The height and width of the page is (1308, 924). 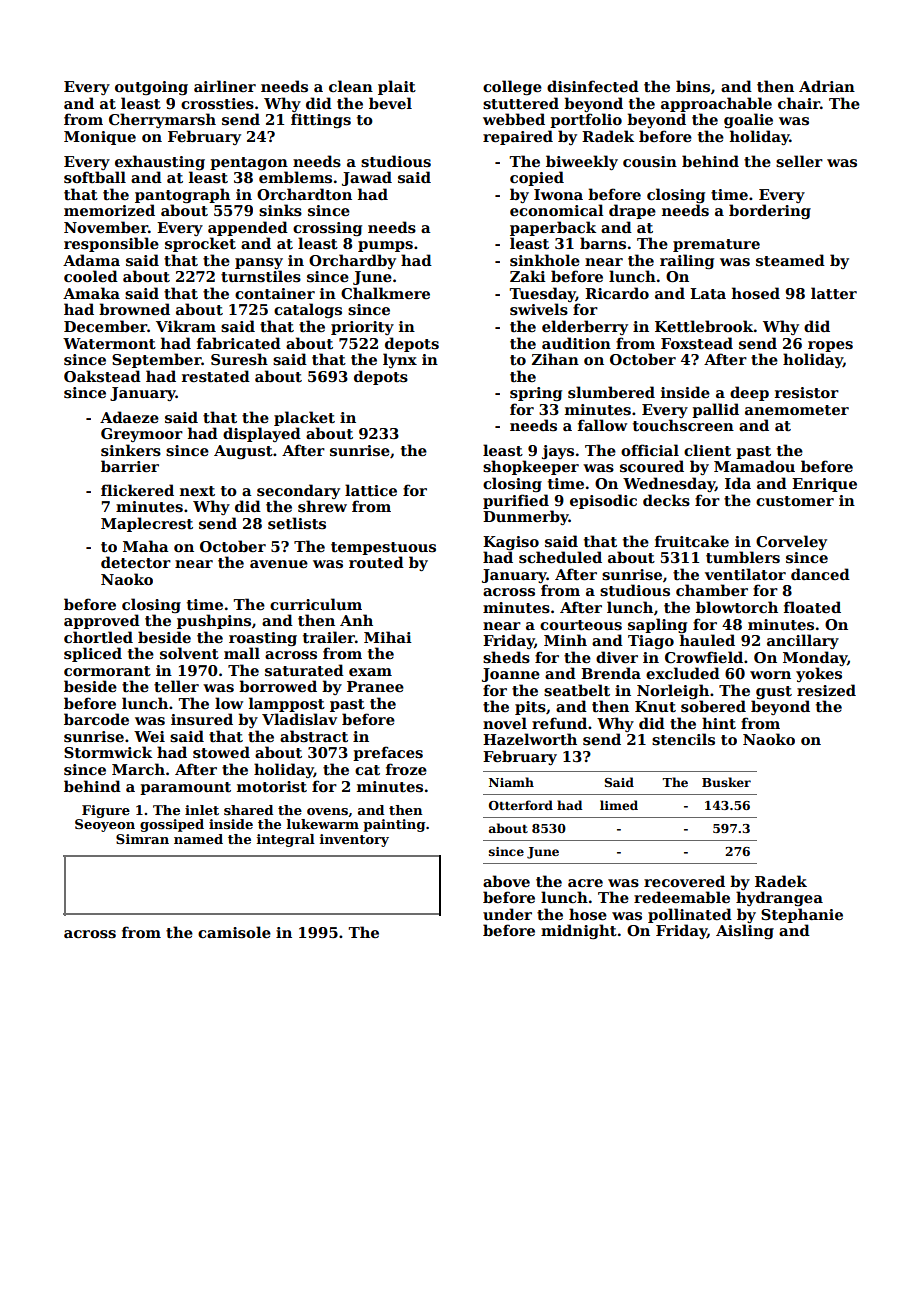 What do you see at coordinates (261, 276) in the page?
I see `turnstiles` at bounding box center [261, 276].
